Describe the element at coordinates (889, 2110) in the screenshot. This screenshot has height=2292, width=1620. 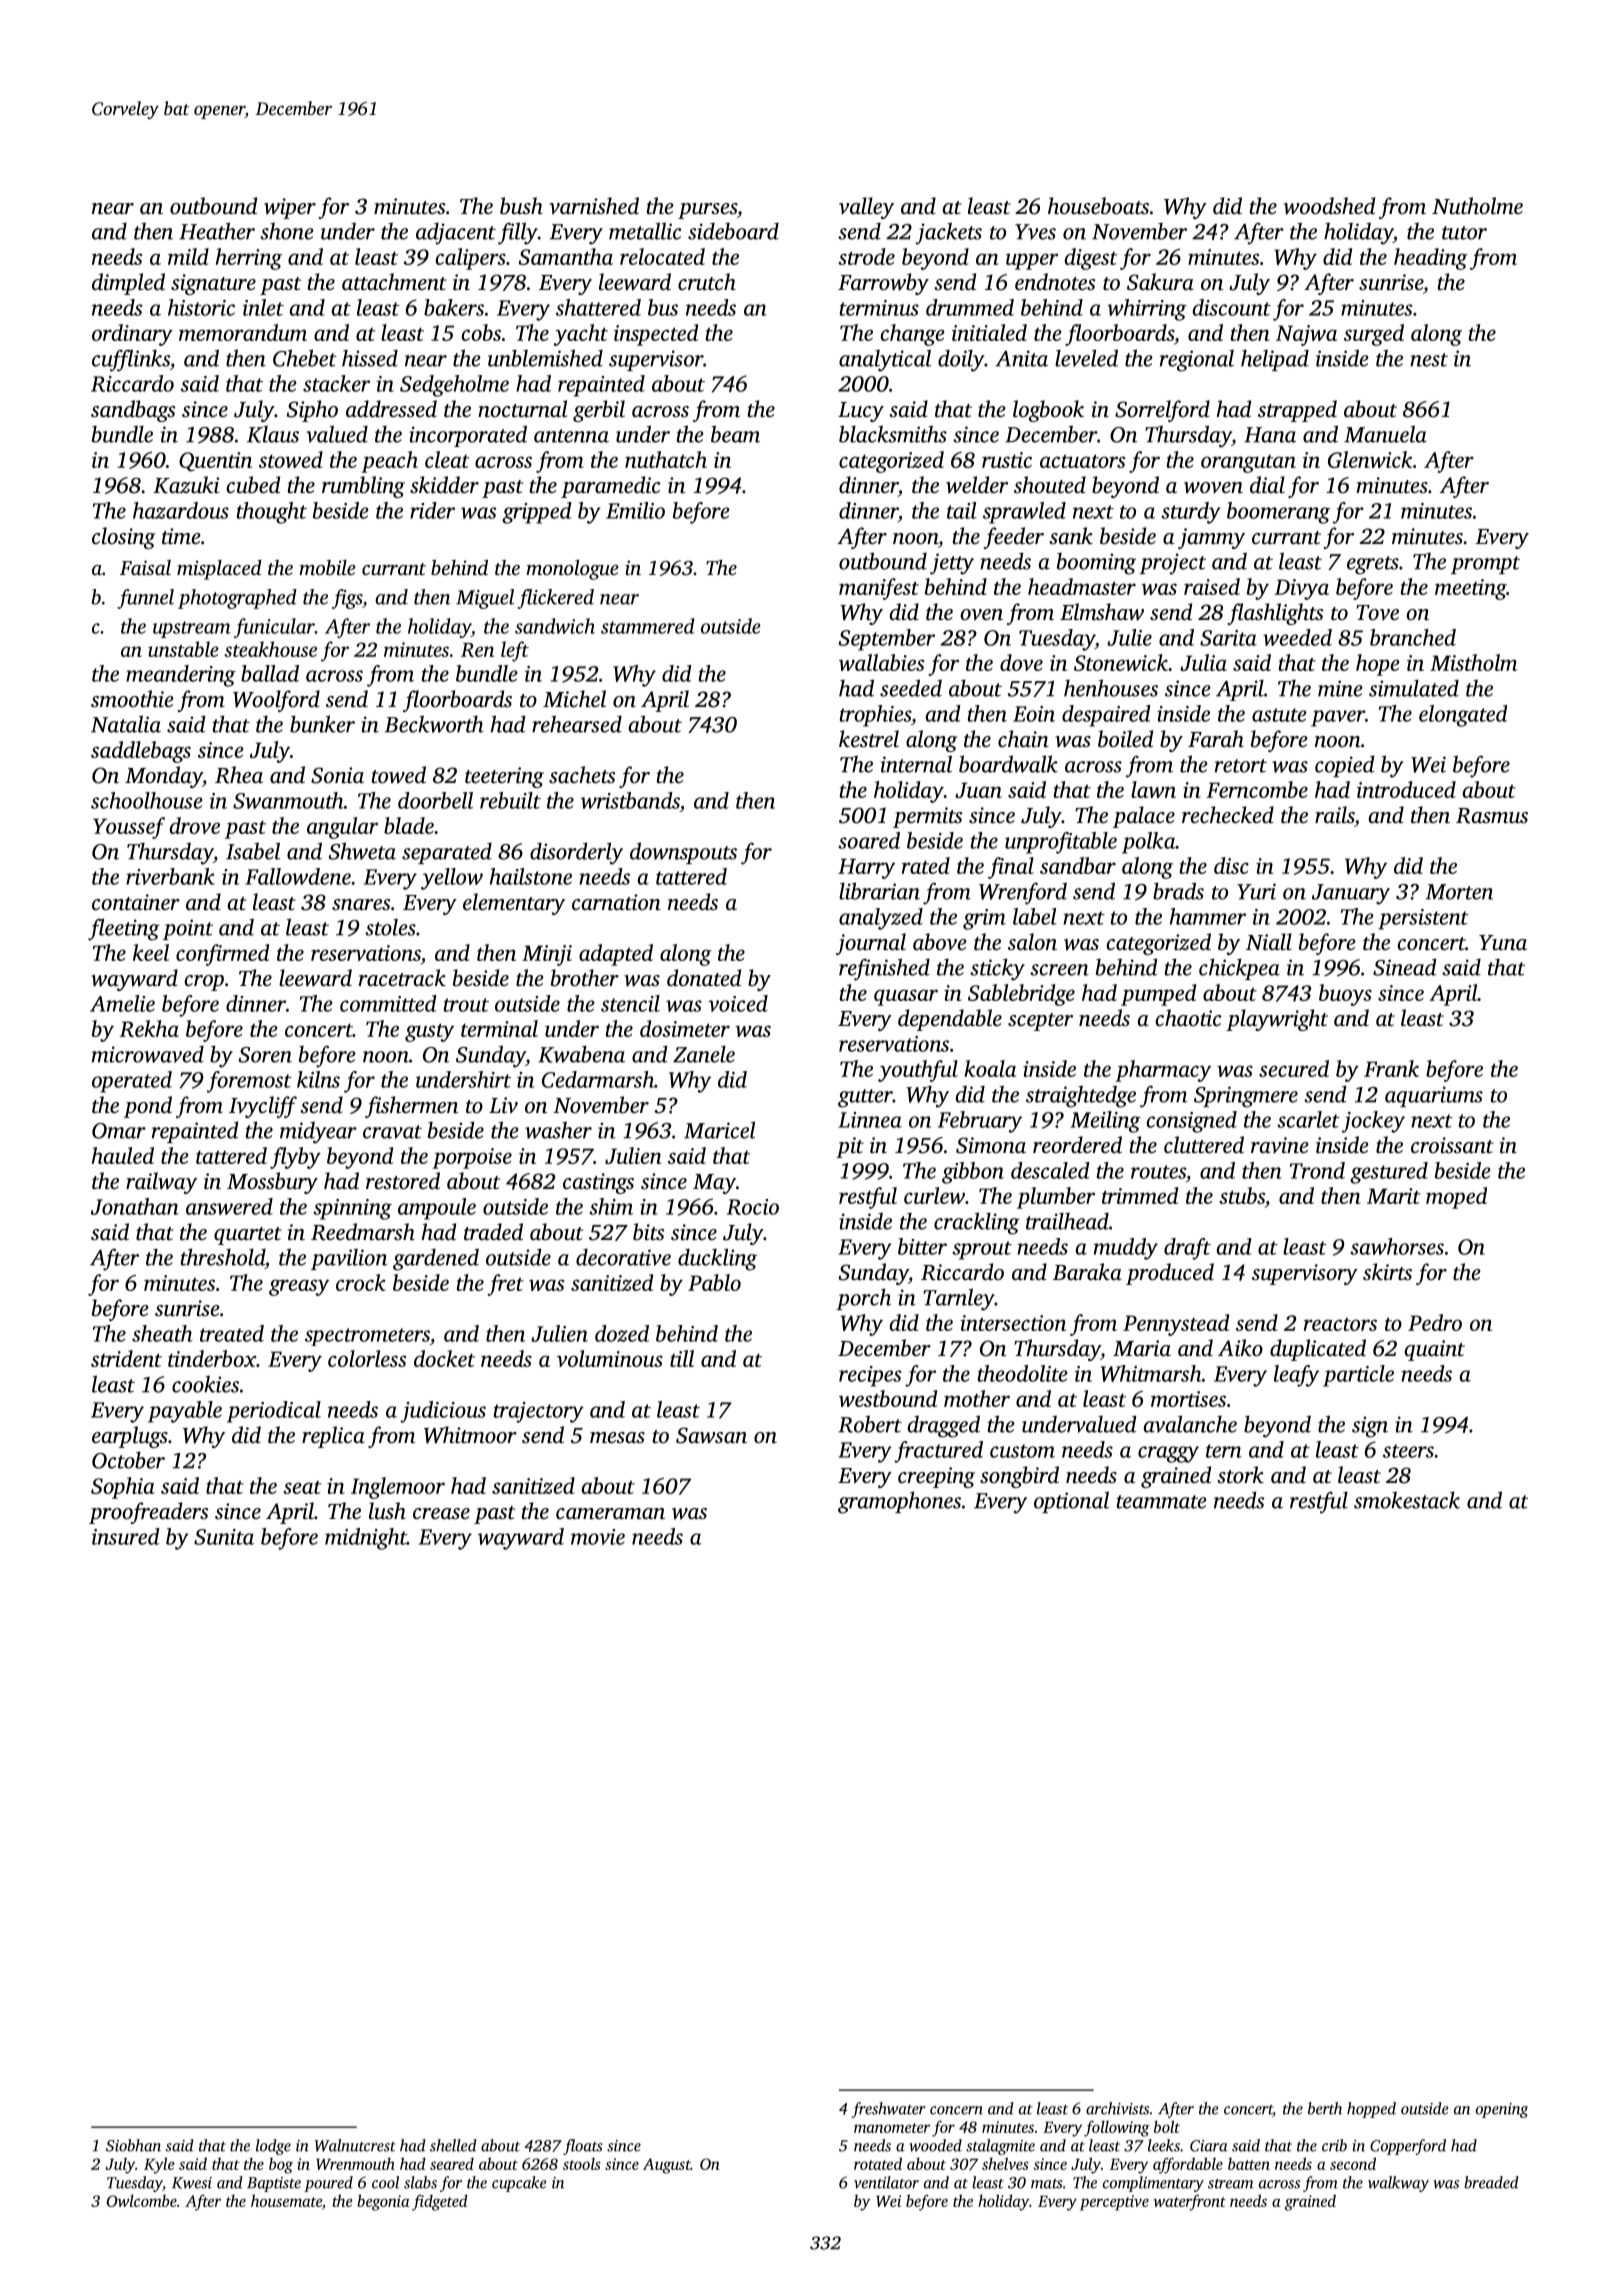
I see `freshwater` at that location.
